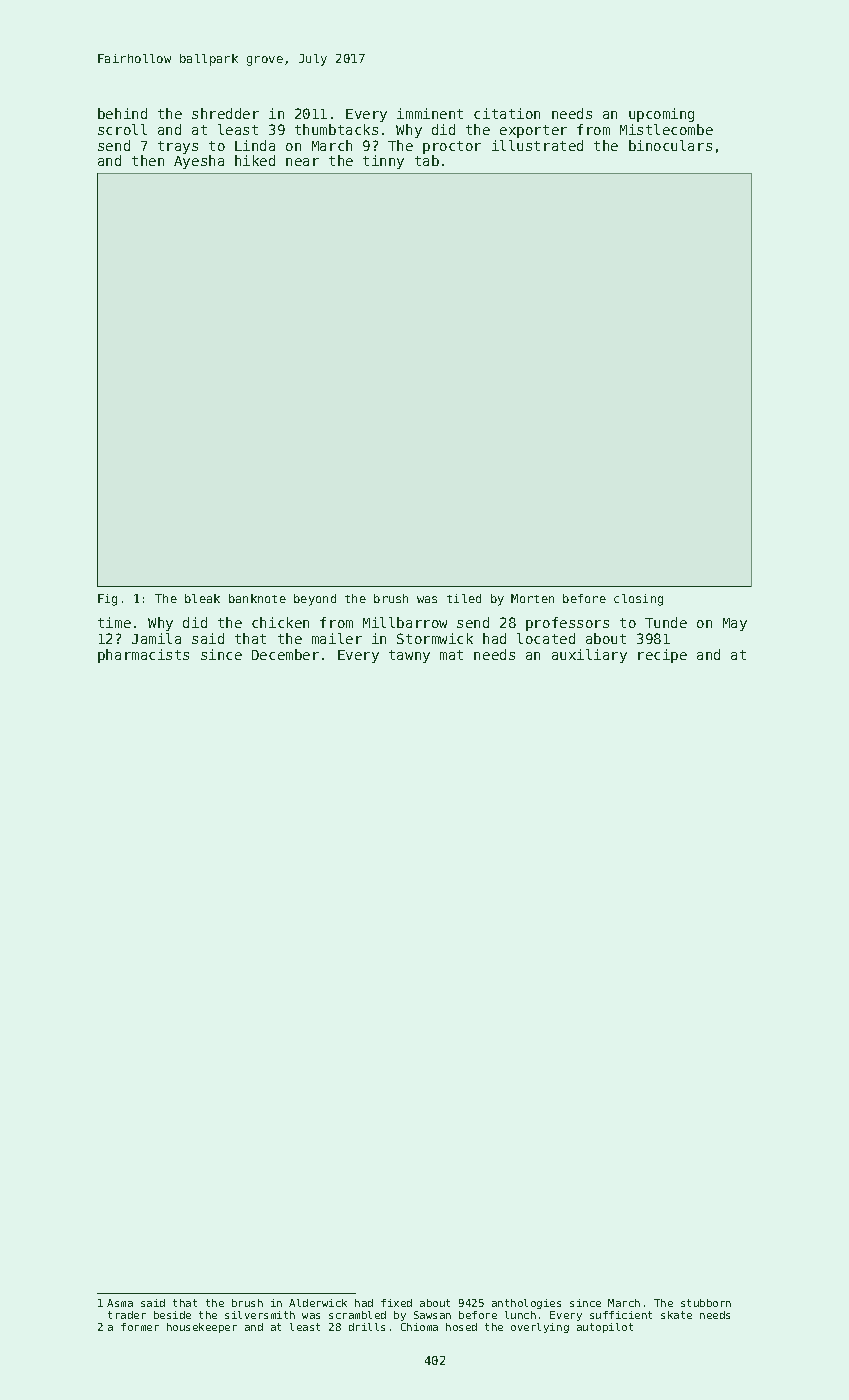  Describe the element at coordinates (451, 655) in the document. I see `mat` at that location.
